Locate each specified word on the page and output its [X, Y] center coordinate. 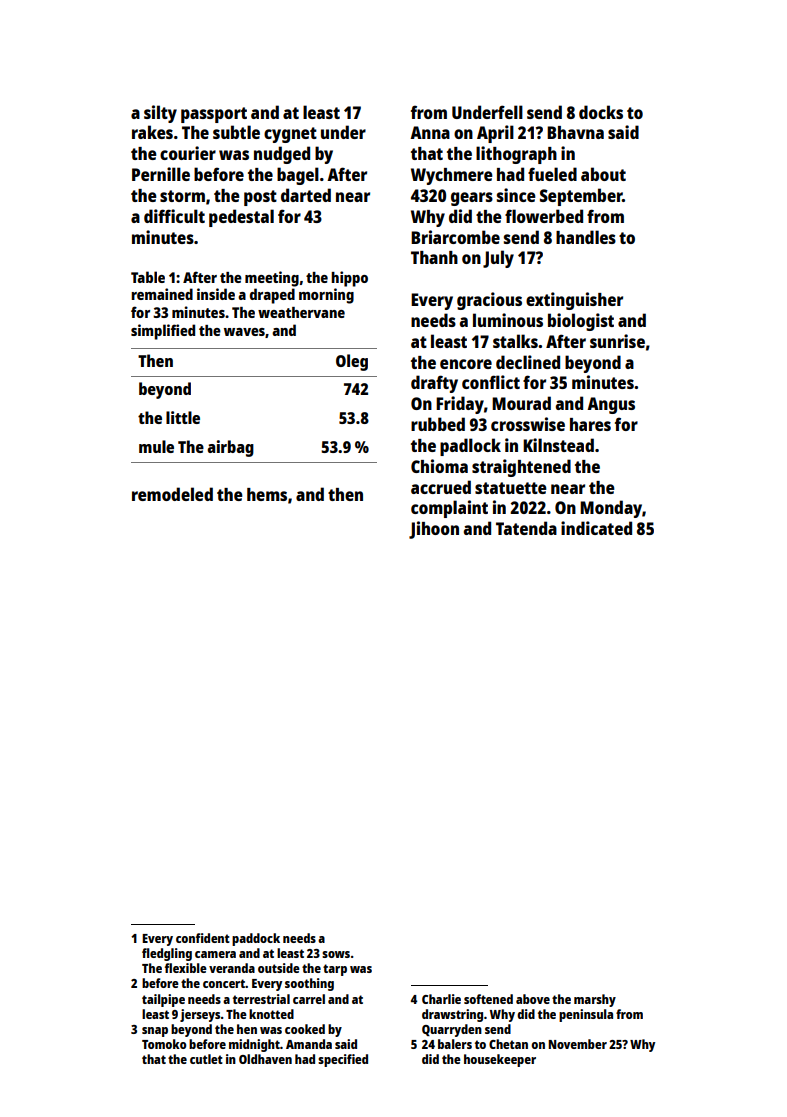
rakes [152, 132]
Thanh [434, 257]
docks [601, 112]
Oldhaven [265, 1059]
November [577, 1044]
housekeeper [500, 1060]
